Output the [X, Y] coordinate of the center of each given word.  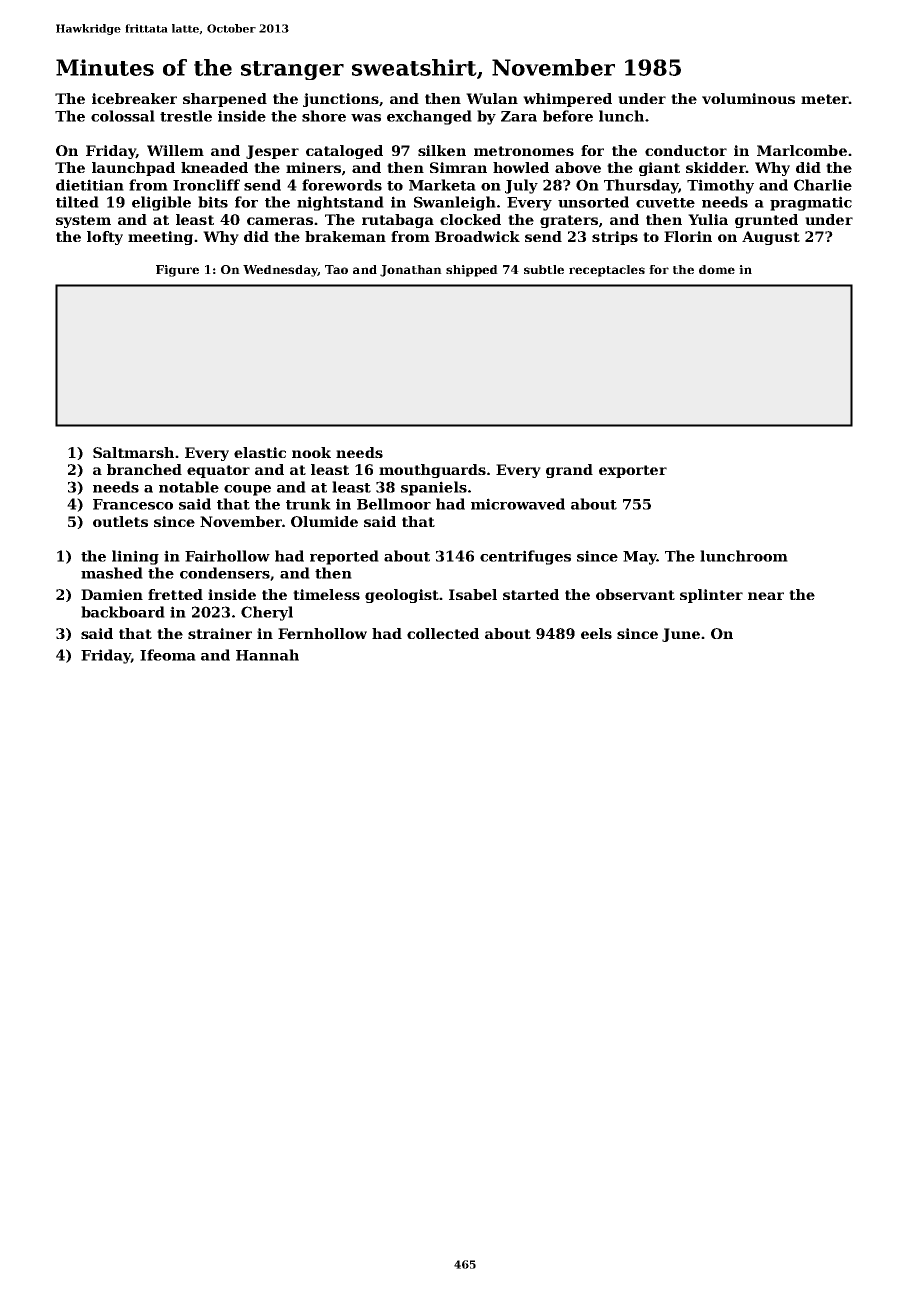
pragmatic [811, 203]
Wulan [492, 98]
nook [311, 452]
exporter [633, 471]
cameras [280, 221]
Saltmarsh [133, 452]
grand [569, 471]
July [521, 186]
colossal [123, 116]
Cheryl [267, 613]
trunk [308, 504]
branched [144, 469]
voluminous [748, 98]
